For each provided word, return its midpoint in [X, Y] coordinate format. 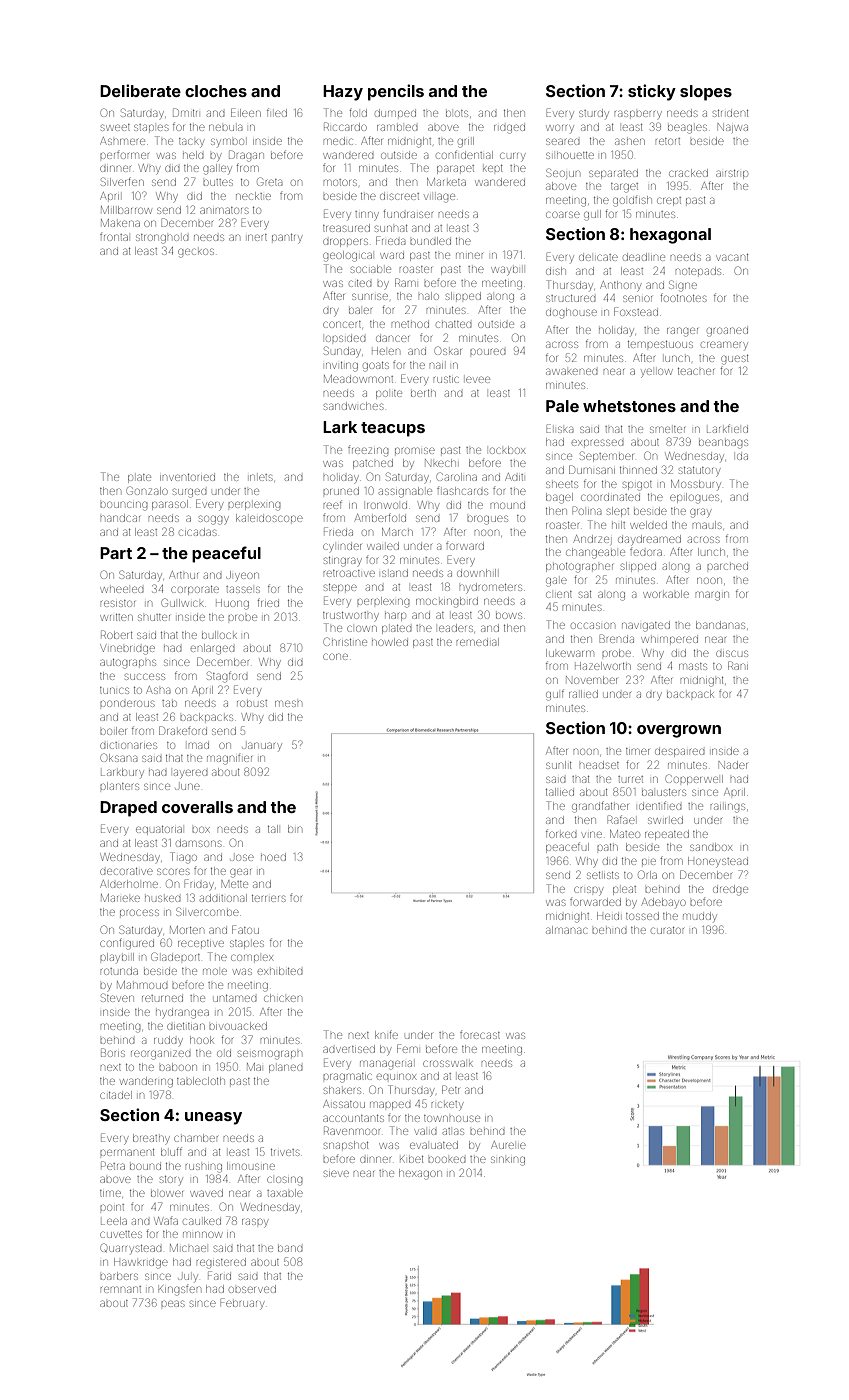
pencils [396, 92]
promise [415, 450]
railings [728, 808]
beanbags [723, 444]
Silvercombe [207, 911]
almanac [567, 930]
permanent [127, 1152]
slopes [706, 93]
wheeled [122, 589]
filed [277, 112]
